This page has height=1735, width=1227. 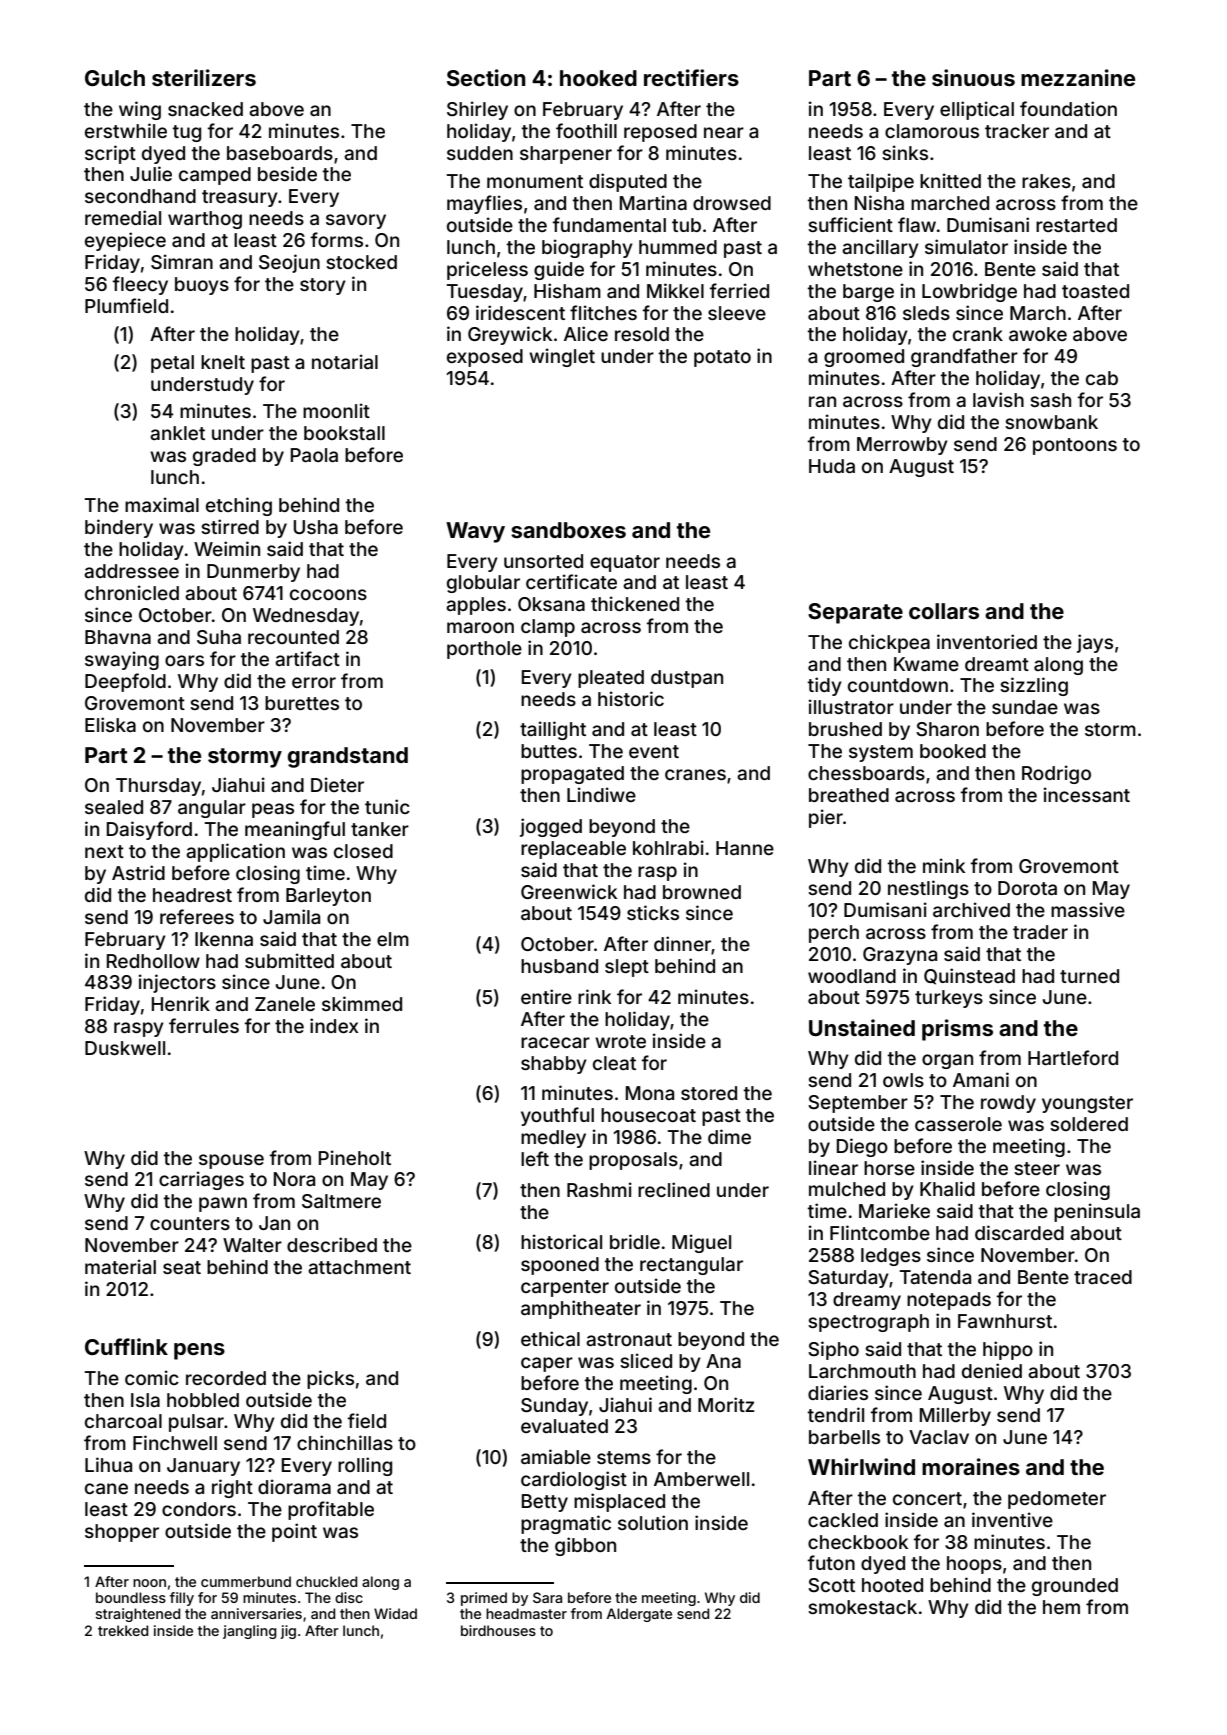 I want to click on rolling, so click(x=365, y=1466).
